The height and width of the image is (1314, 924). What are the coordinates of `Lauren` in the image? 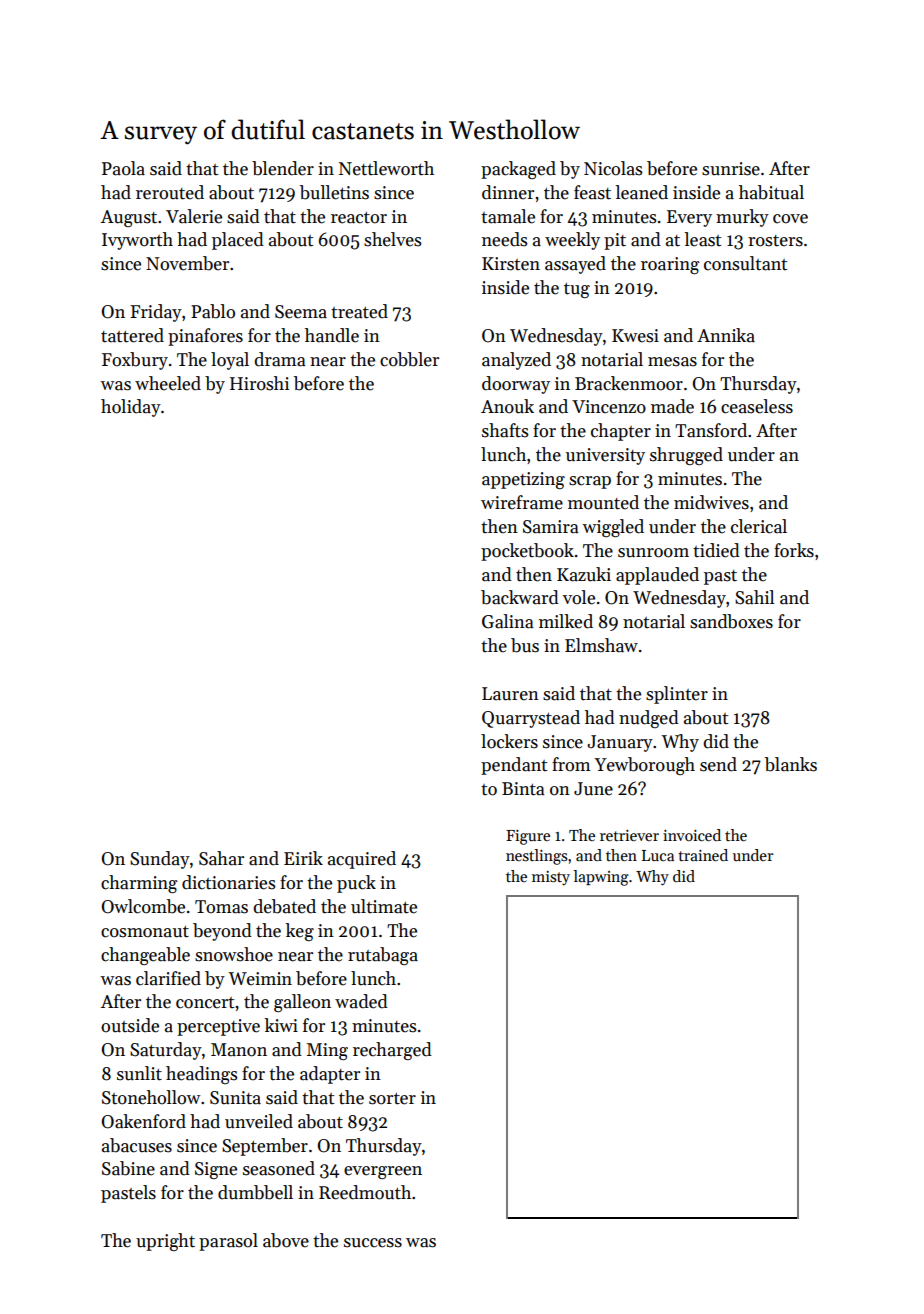 It's located at (510, 694).
